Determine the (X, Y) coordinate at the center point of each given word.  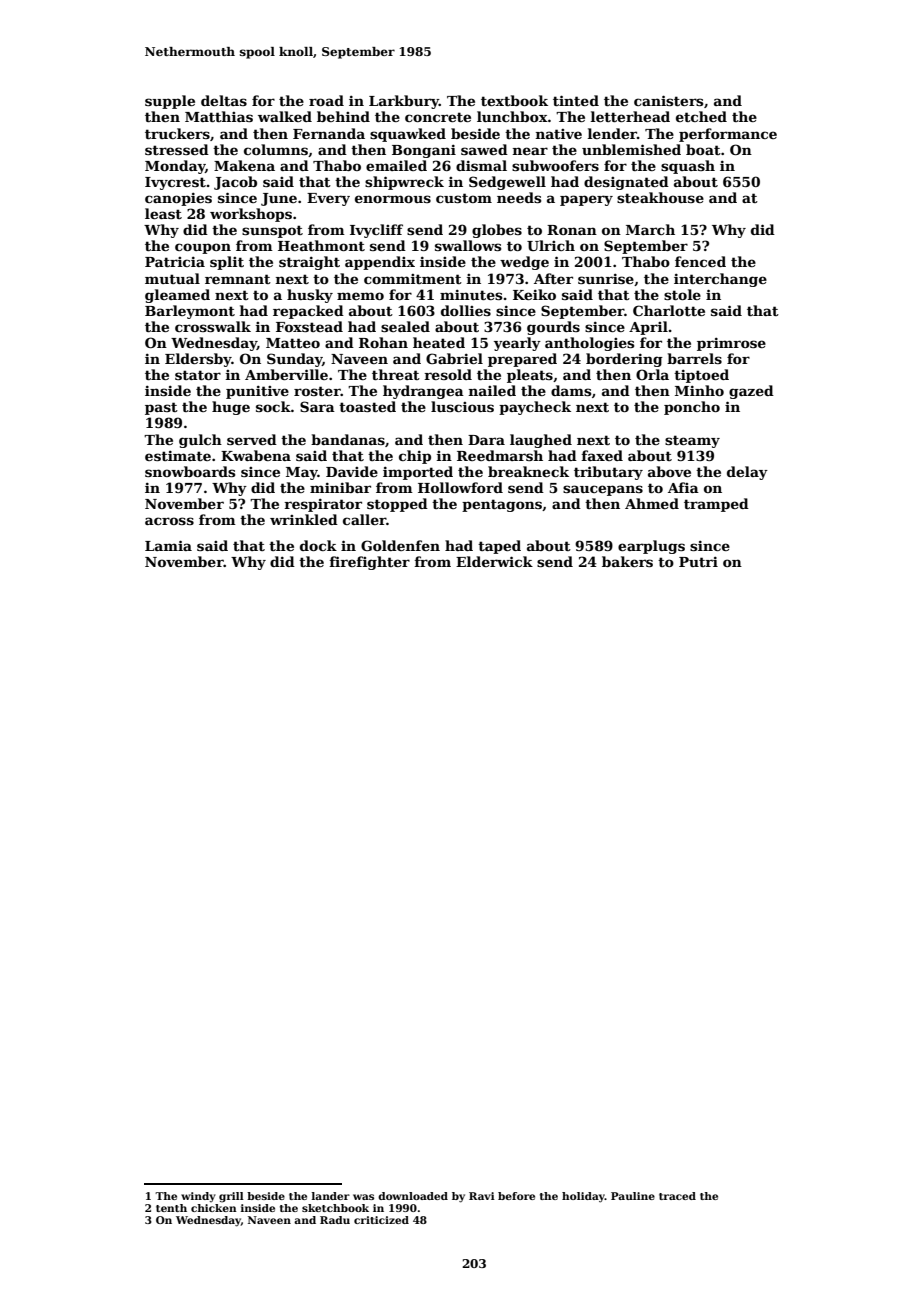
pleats (530, 376)
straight (309, 263)
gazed (751, 392)
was (363, 1197)
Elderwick (494, 561)
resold (448, 374)
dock (318, 545)
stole (682, 294)
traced (677, 1196)
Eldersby (198, 360)
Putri (698, 562)
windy (198, 1197)
